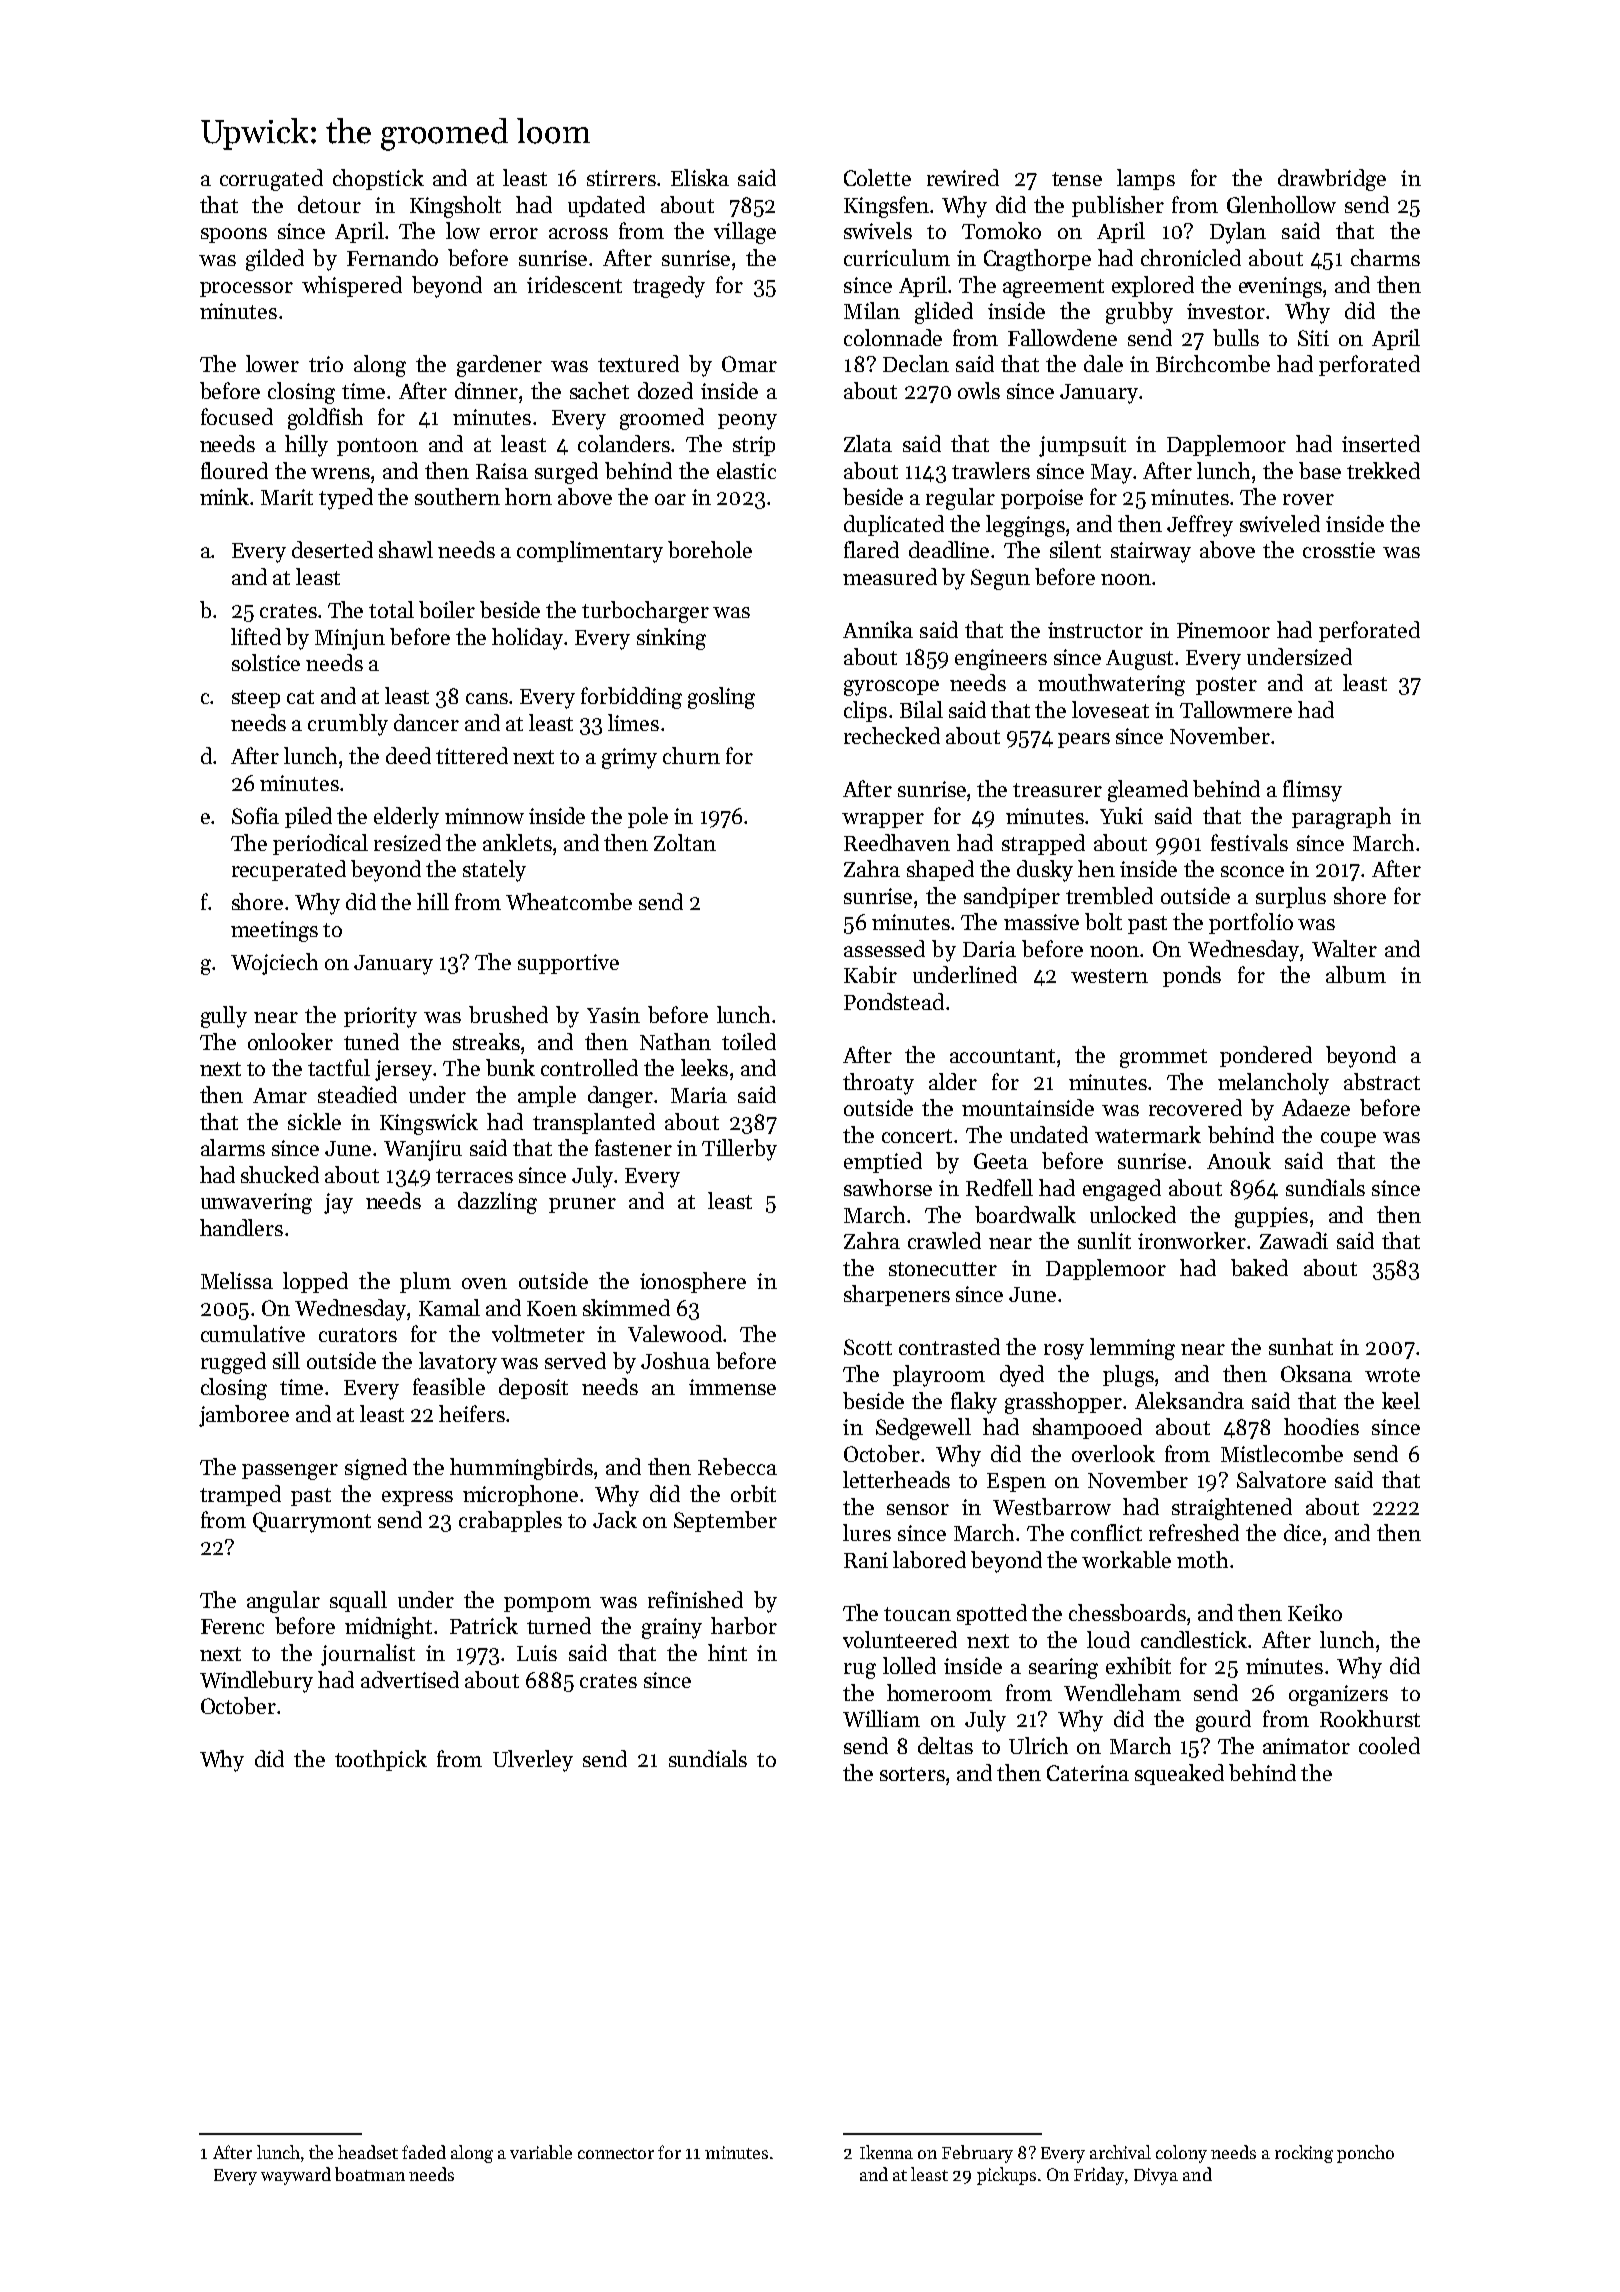 This document has width=1620, height=2292. Describe the element at coordinates (866, 1560) in the document. I see `Rani` at that location.
